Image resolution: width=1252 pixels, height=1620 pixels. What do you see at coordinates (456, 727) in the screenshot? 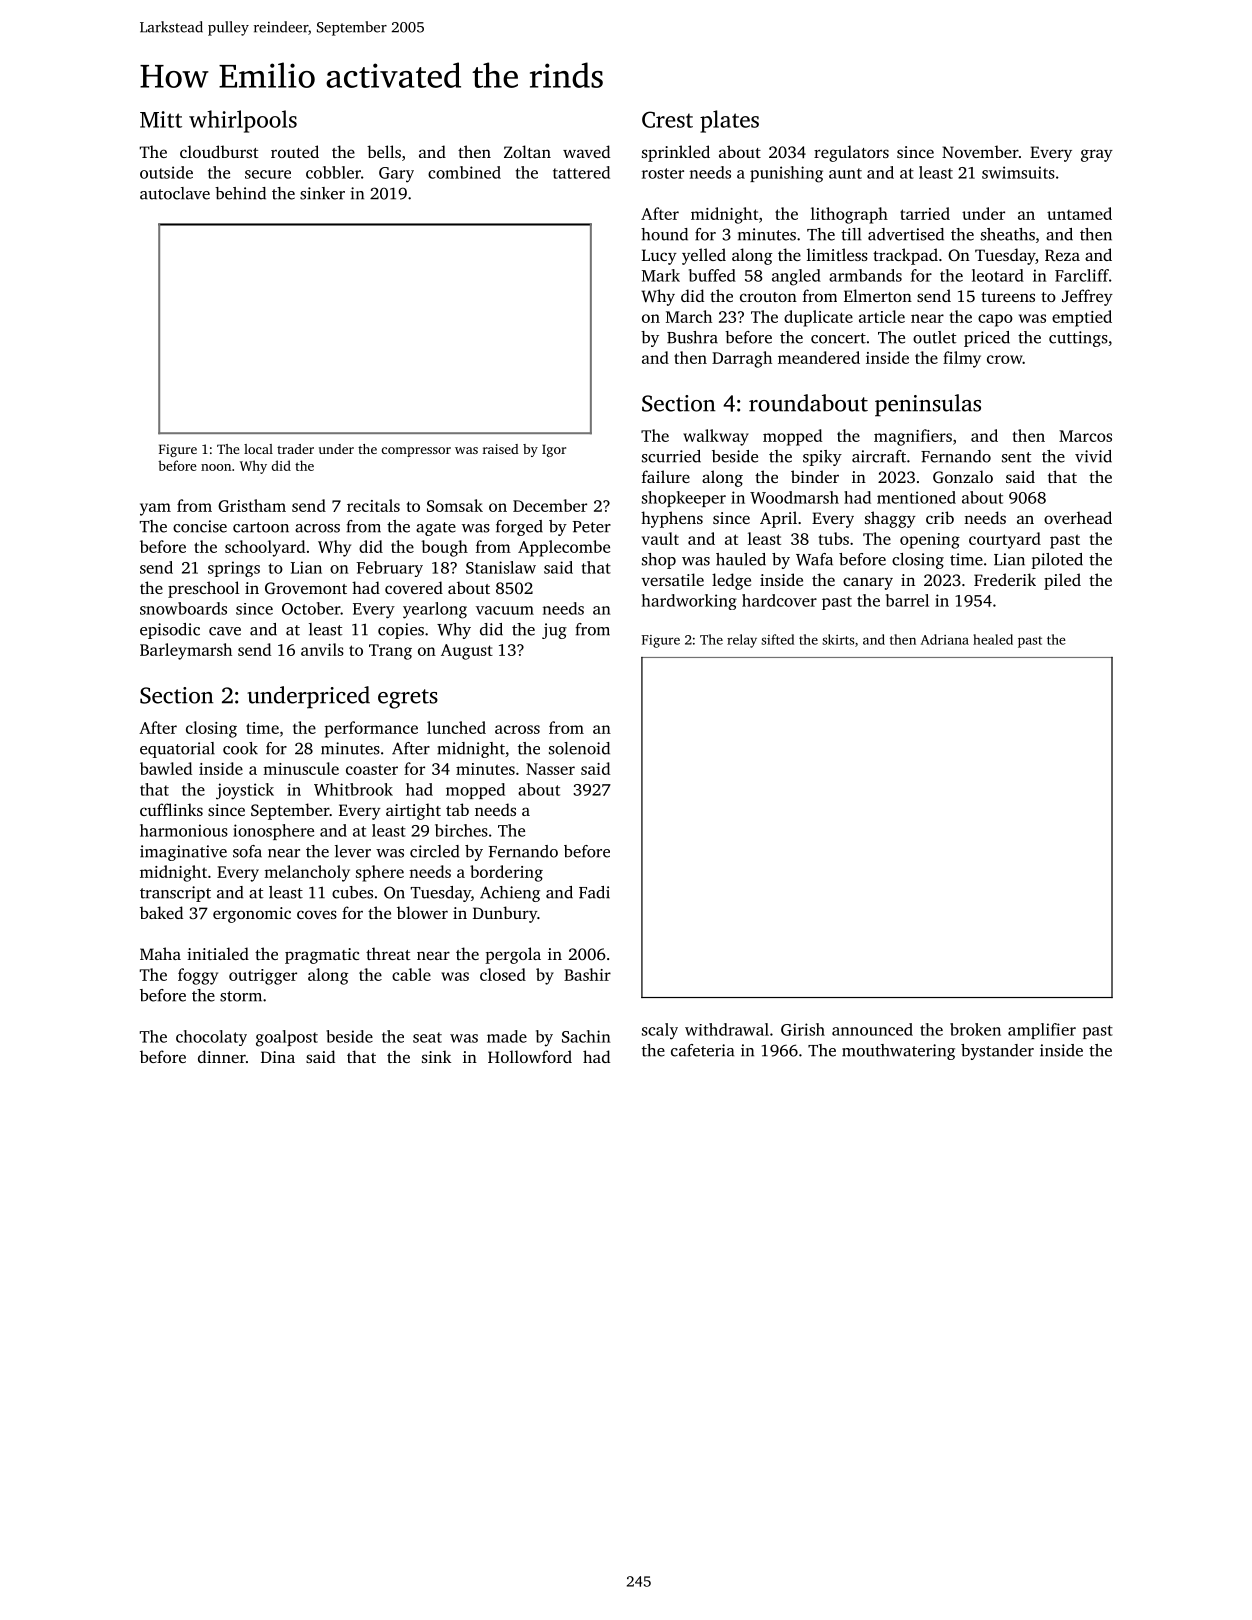
I see `lunched` at bounding box center [456, 727].
